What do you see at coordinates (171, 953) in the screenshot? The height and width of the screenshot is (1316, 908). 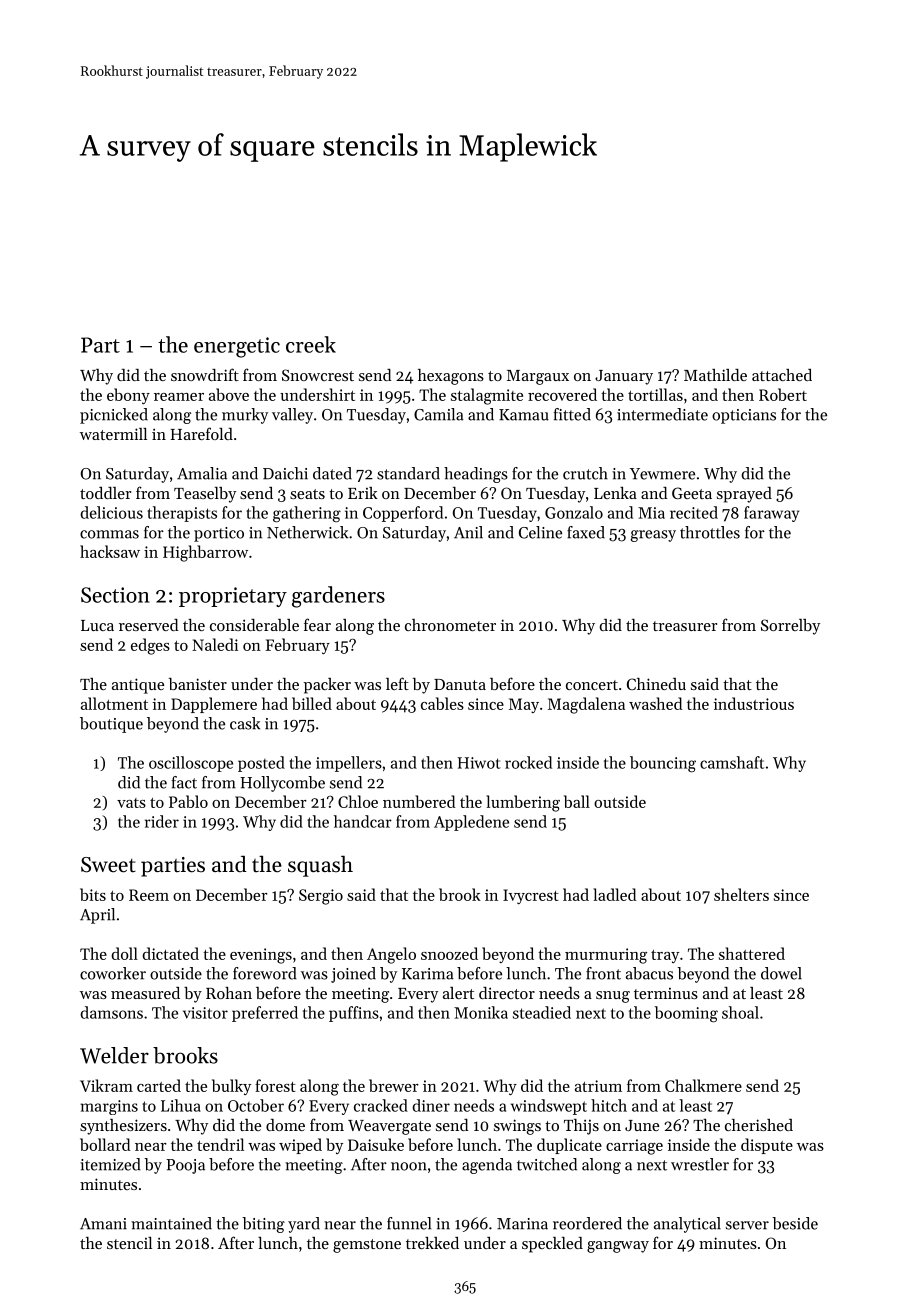 I see `dictated` at bounding box center [171, 953].
